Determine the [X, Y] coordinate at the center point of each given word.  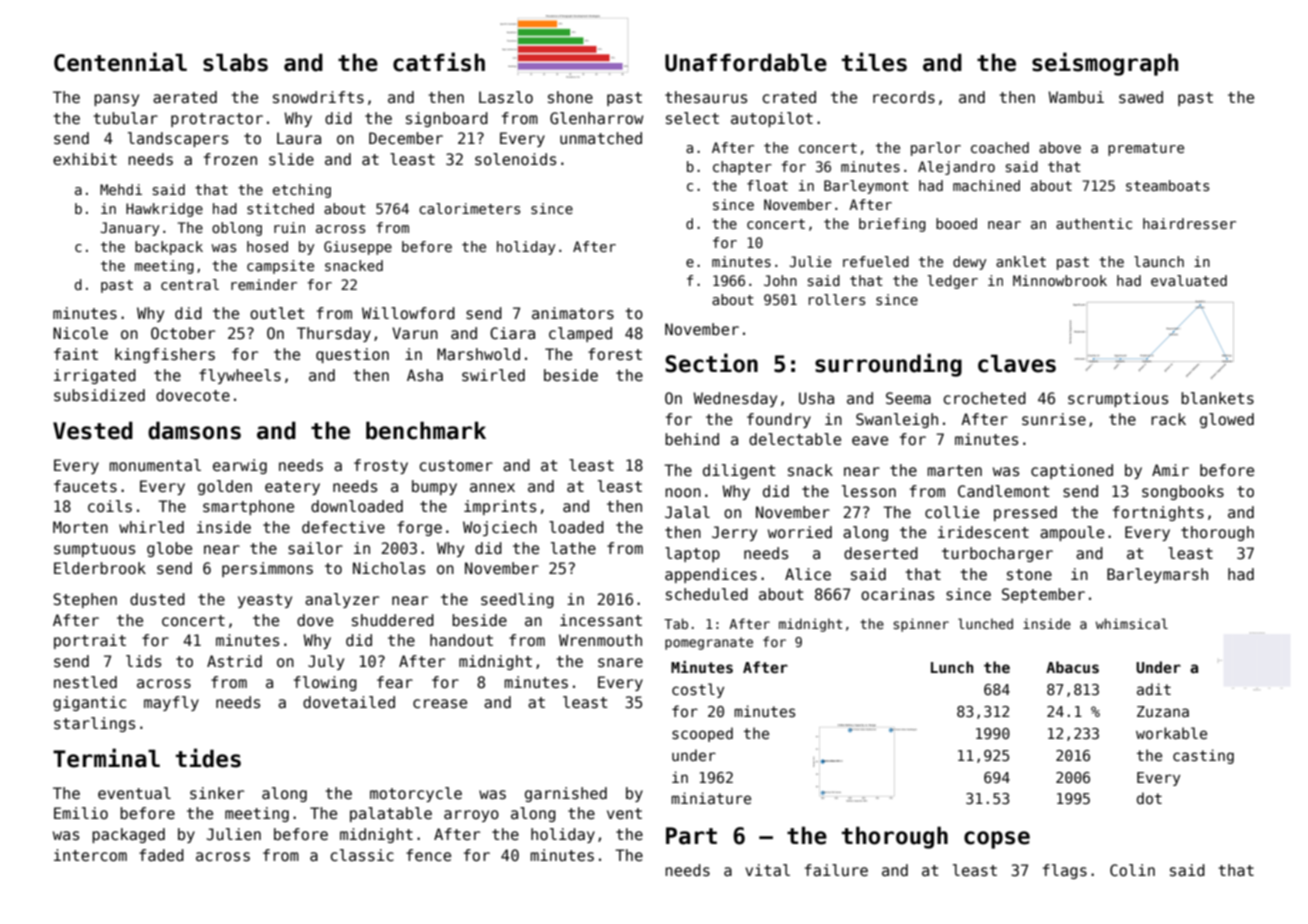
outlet [277, 313]
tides [208, 758]
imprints [500, 507]
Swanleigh [897, 420]
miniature [711, 798]
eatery [292, 488]
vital [767, 870]
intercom [90, 855]
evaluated [1189, 280]
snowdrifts [318, 97]
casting [1203, 756]
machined [986, 185]
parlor [936, 149]
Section [711, 363]
